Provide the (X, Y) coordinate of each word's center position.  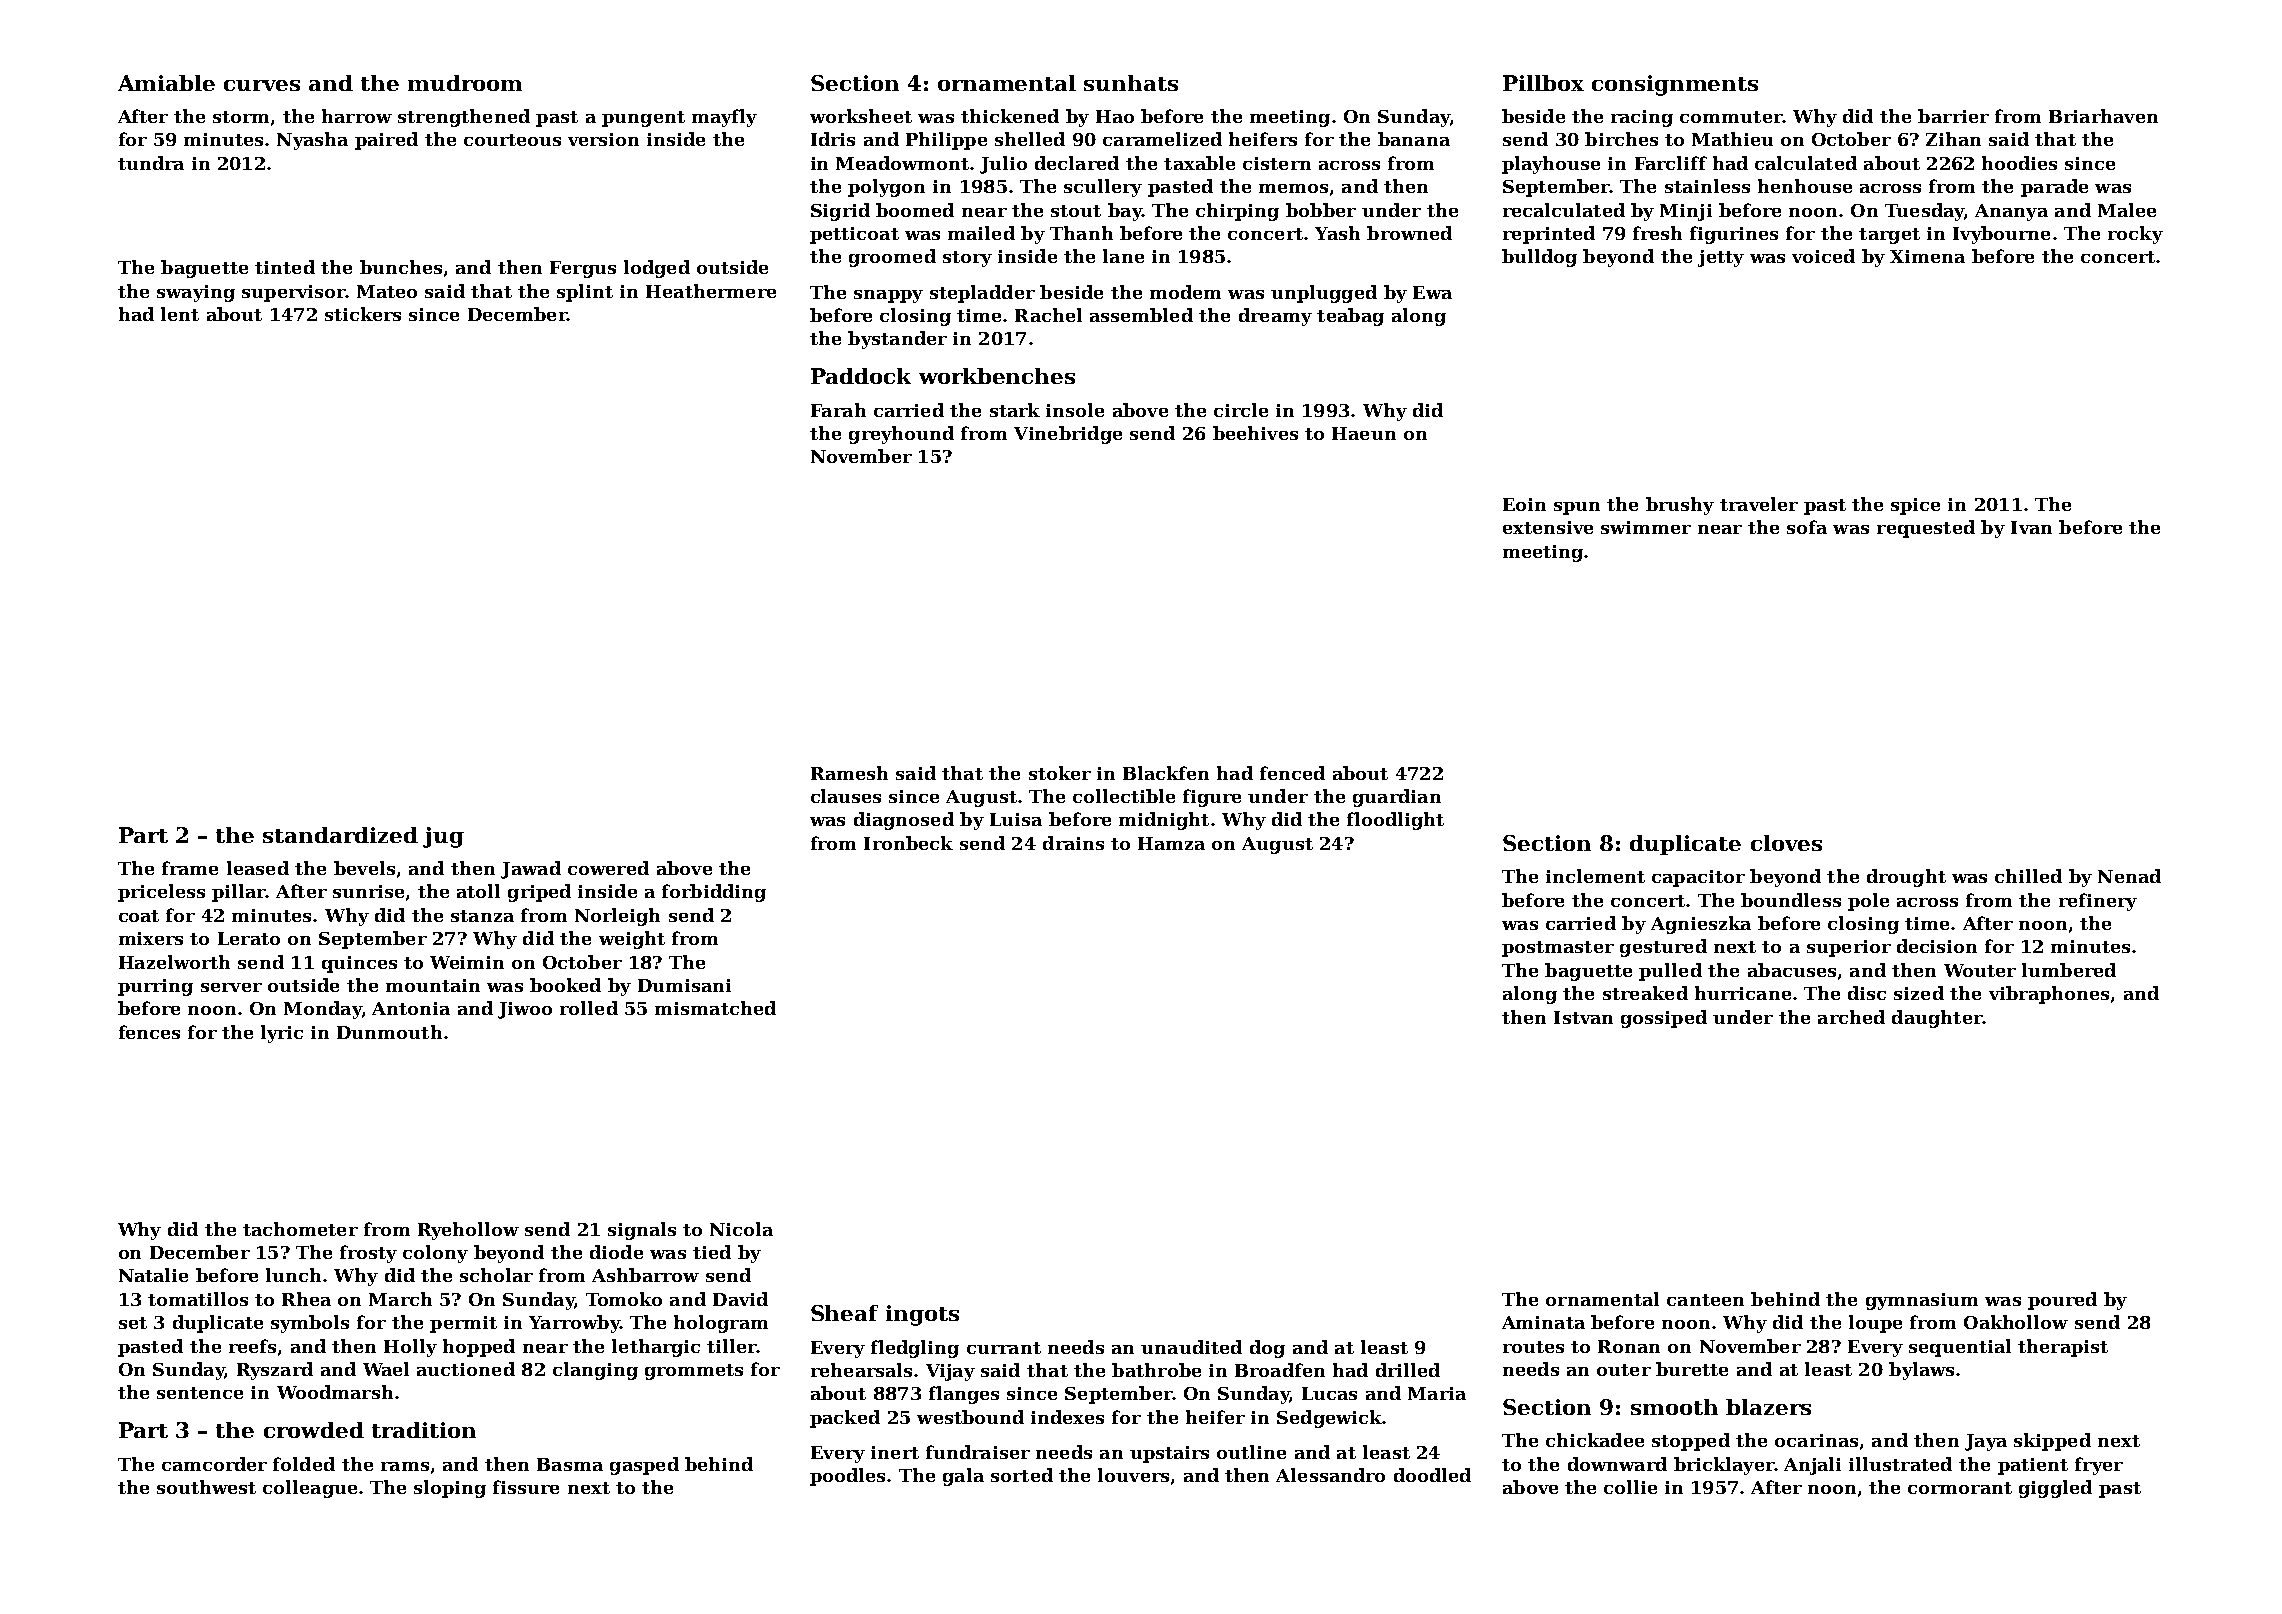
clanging (595, 1371)
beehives (1255, 433)
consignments (1675, 85)
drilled (1408, 1370)
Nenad (2129, 876)
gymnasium (1922, 1301)
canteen (1705, 1300)
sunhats (1131, 83)
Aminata (1543, 1322)
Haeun (1364, 433)
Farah (838, 410)
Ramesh (849, 773)
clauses (846, 796)
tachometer (300, 1229)
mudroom (465, 83)
